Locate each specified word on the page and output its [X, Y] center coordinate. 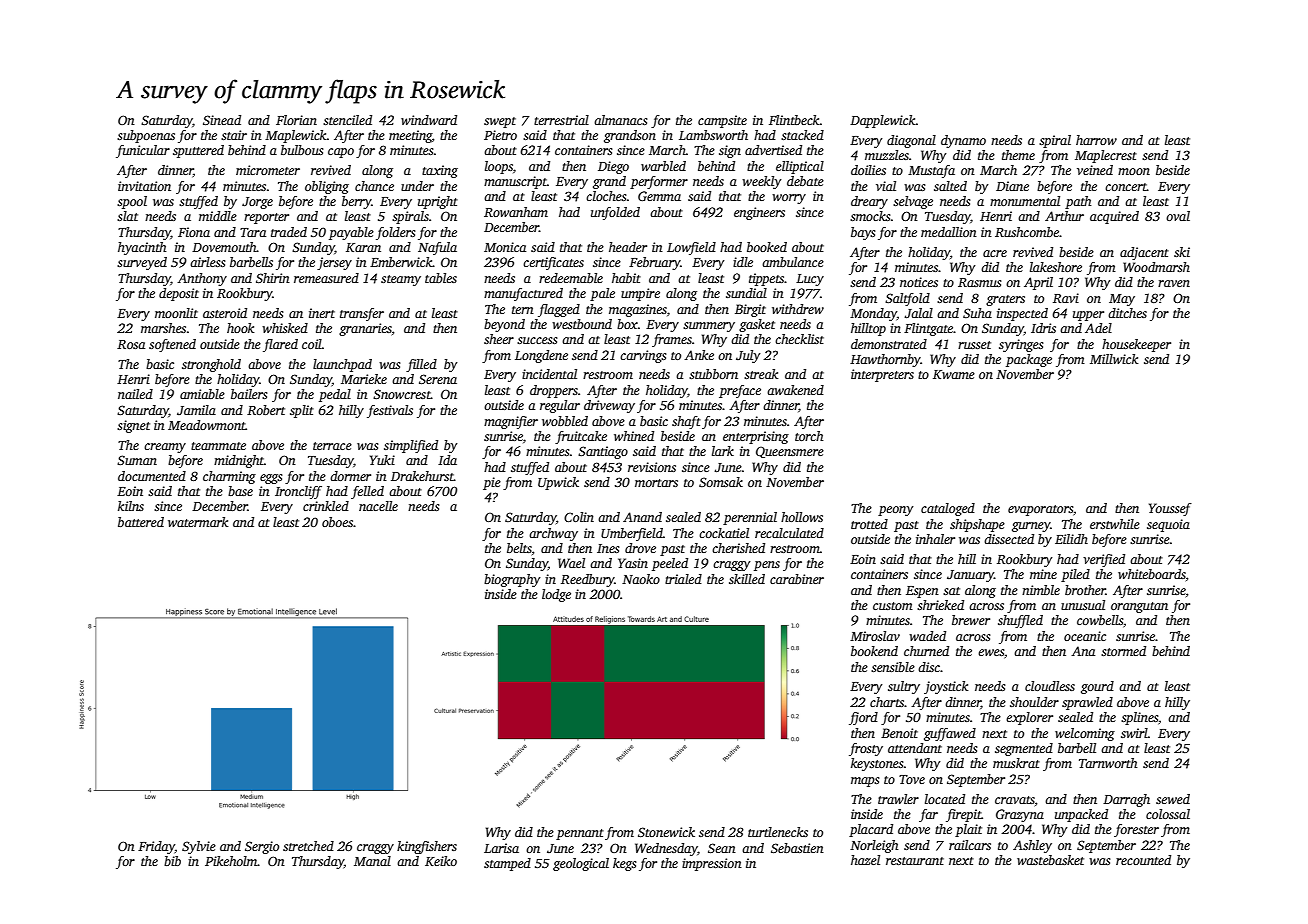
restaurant [915, 861]
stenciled [347, 120]
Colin [579, 517]
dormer [350, 476]
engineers [759, 213]
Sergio [262, 847]
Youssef [1170, 509]
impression [712, 864]
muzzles [887, 155]
